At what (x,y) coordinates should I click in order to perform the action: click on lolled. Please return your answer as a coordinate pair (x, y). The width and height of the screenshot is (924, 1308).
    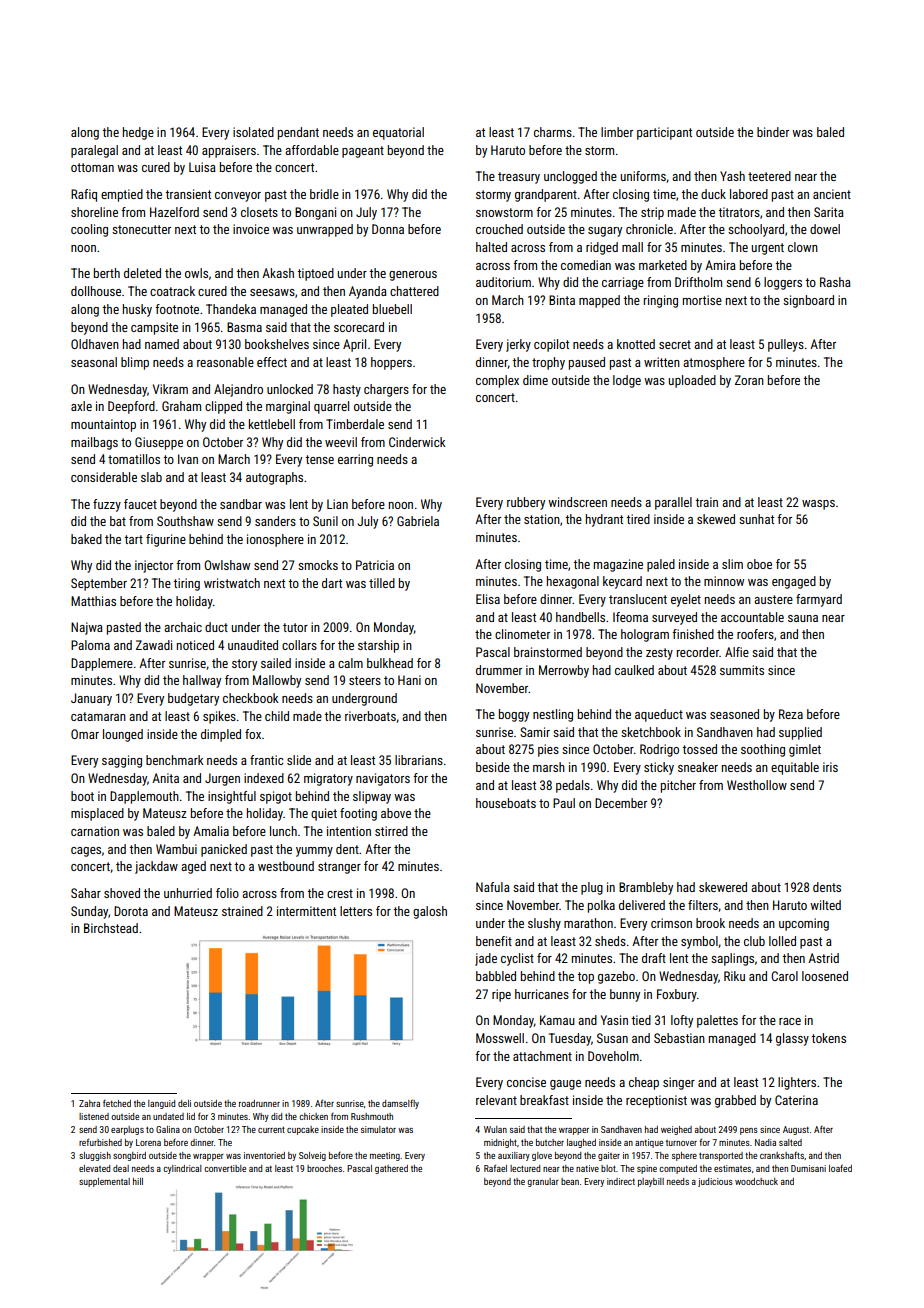
    Looking at the image, I should click on (782, 941).
